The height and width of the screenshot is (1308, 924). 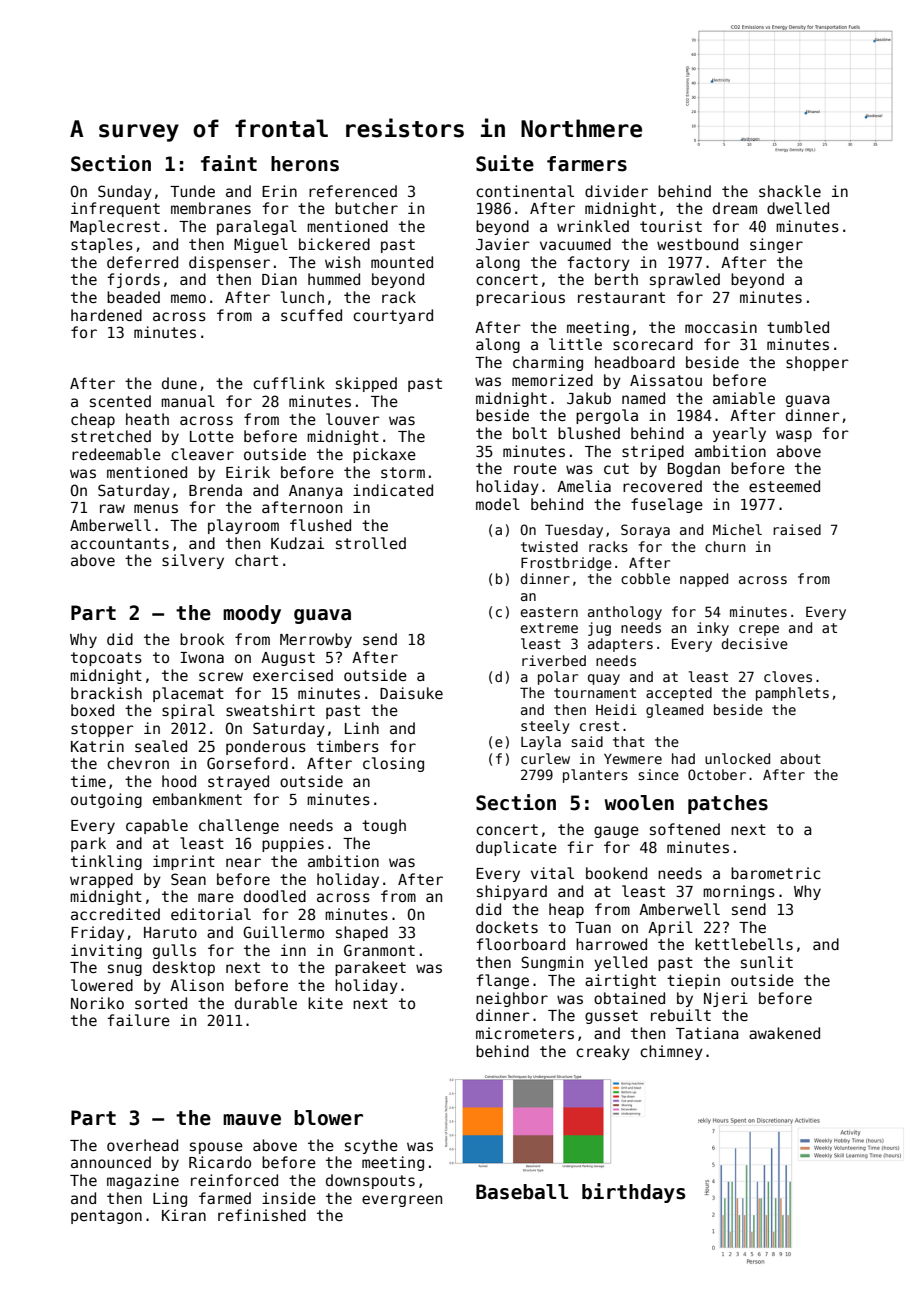 What do you see at coordinates (633, 1193) in the screenshot?
I see `birthdays` at bounding box center [633, 1193].
